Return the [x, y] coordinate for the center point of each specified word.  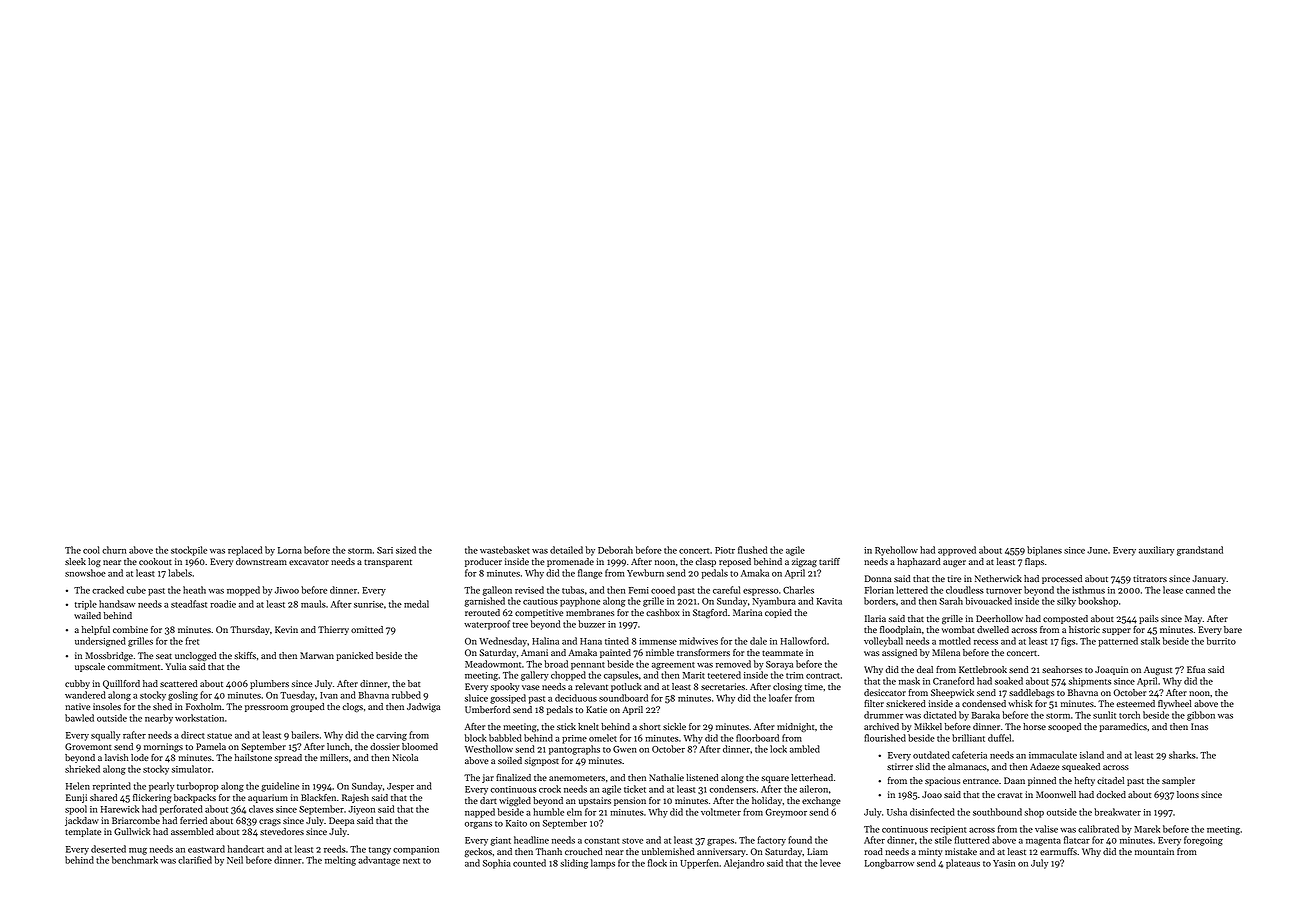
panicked [354, 656]
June [1097, 550]
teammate [782, 653]
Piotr [725, 550]
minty [930, 852]
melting [340, 861]
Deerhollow [999, 618]
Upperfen [699, 864]
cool [91, 550]
